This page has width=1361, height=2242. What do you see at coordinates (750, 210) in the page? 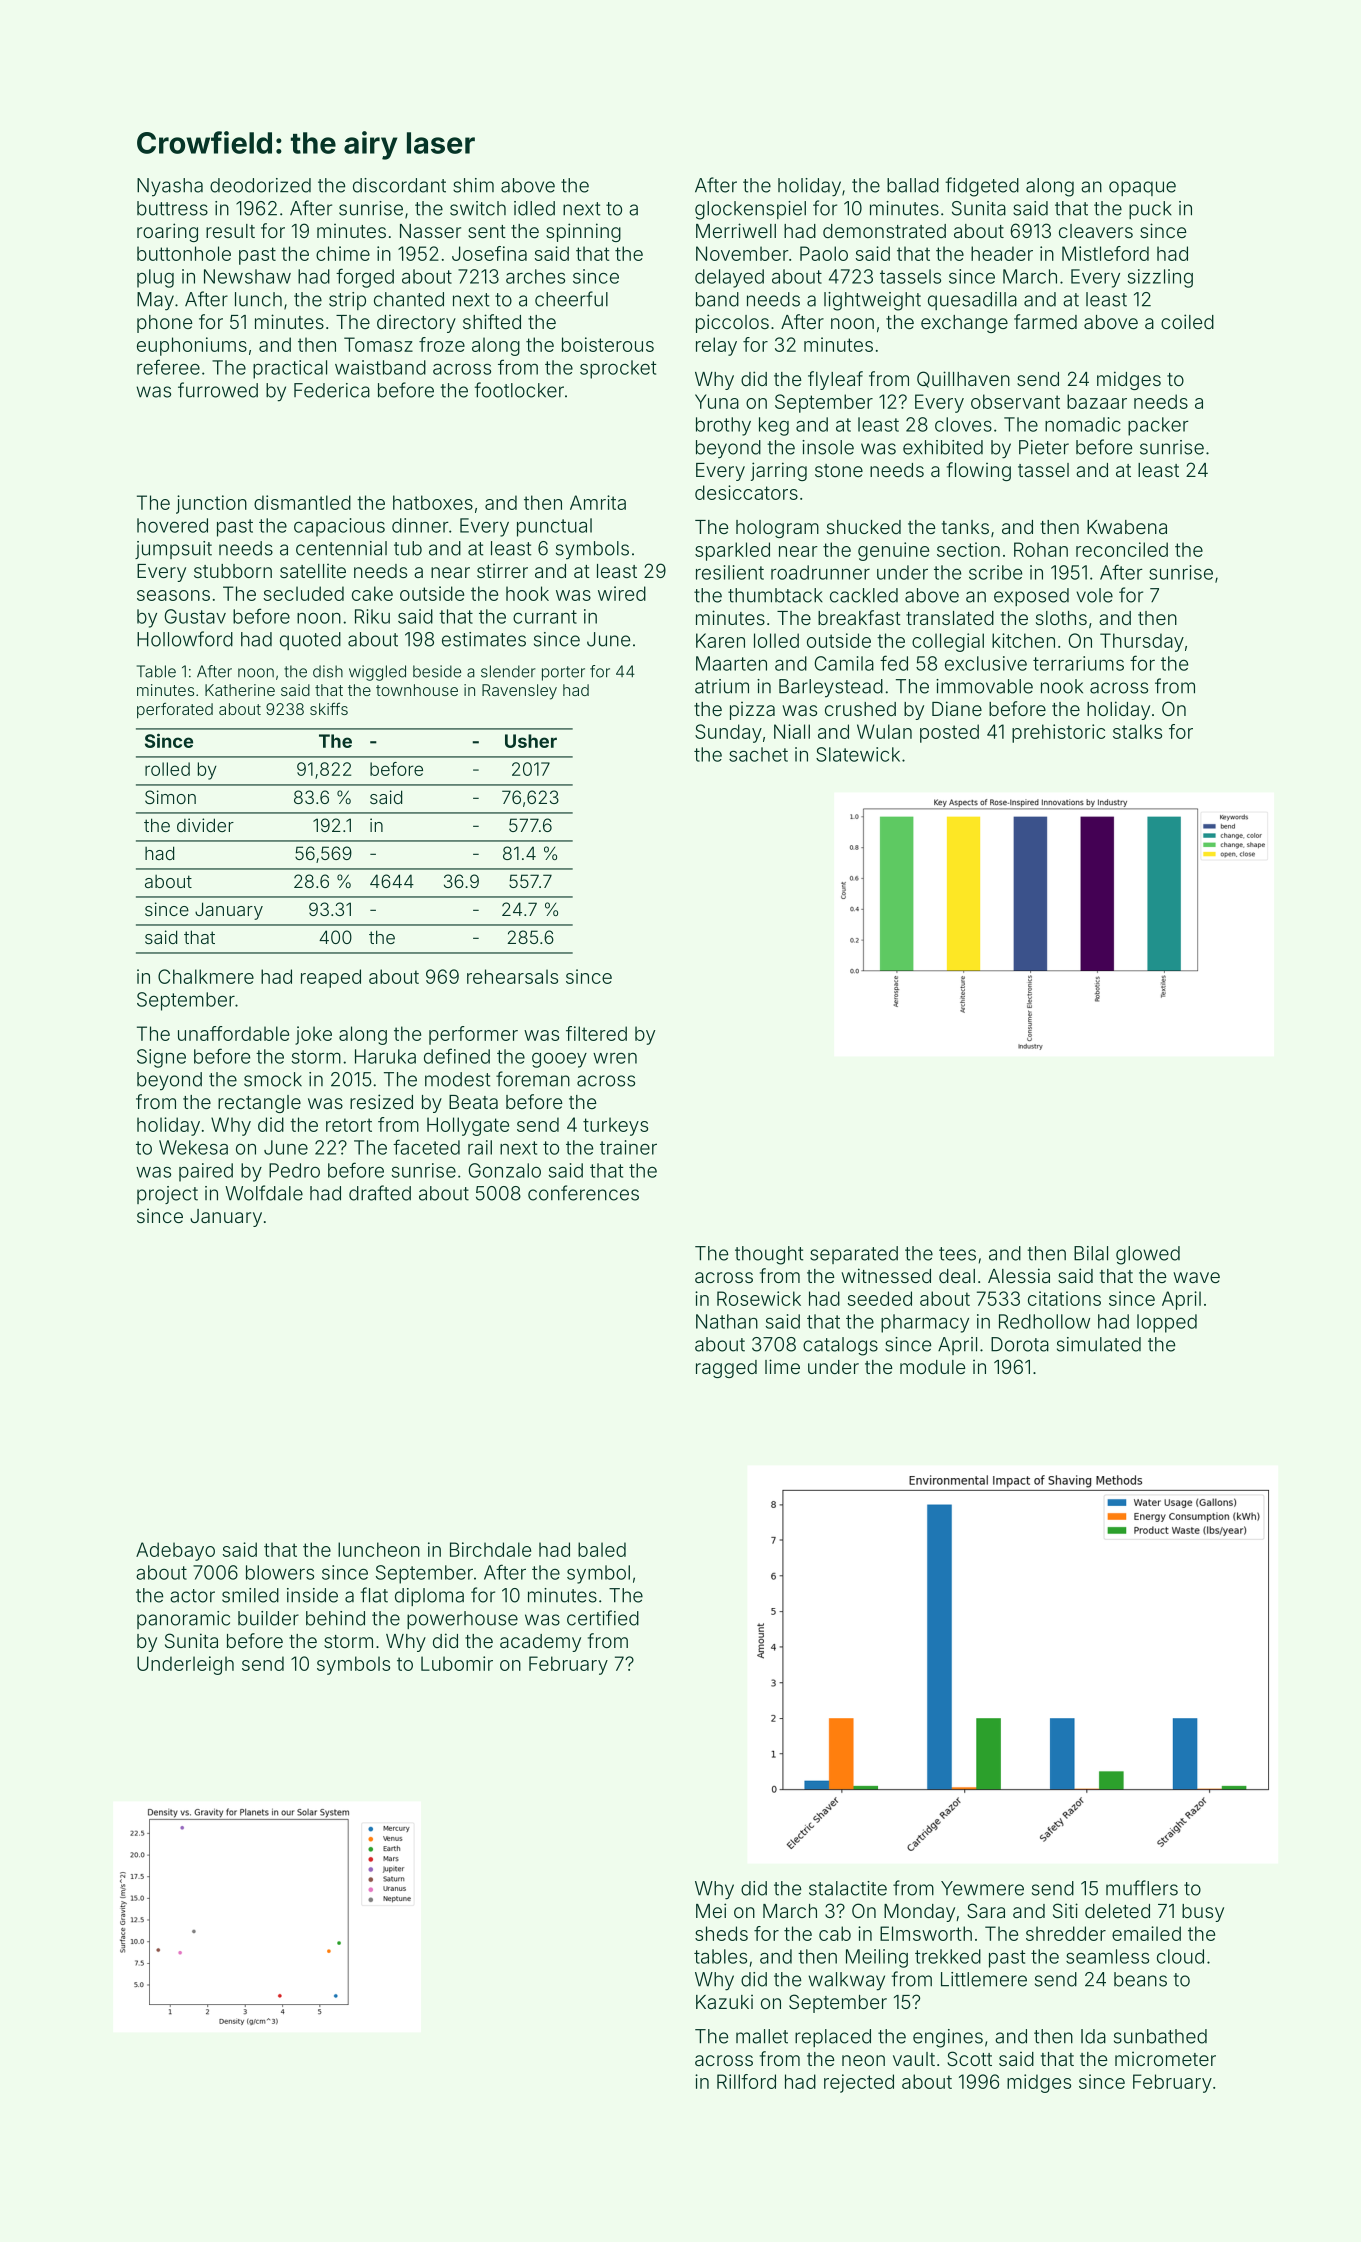
I see `glockenspiel` at bounding box center [750, 210].
